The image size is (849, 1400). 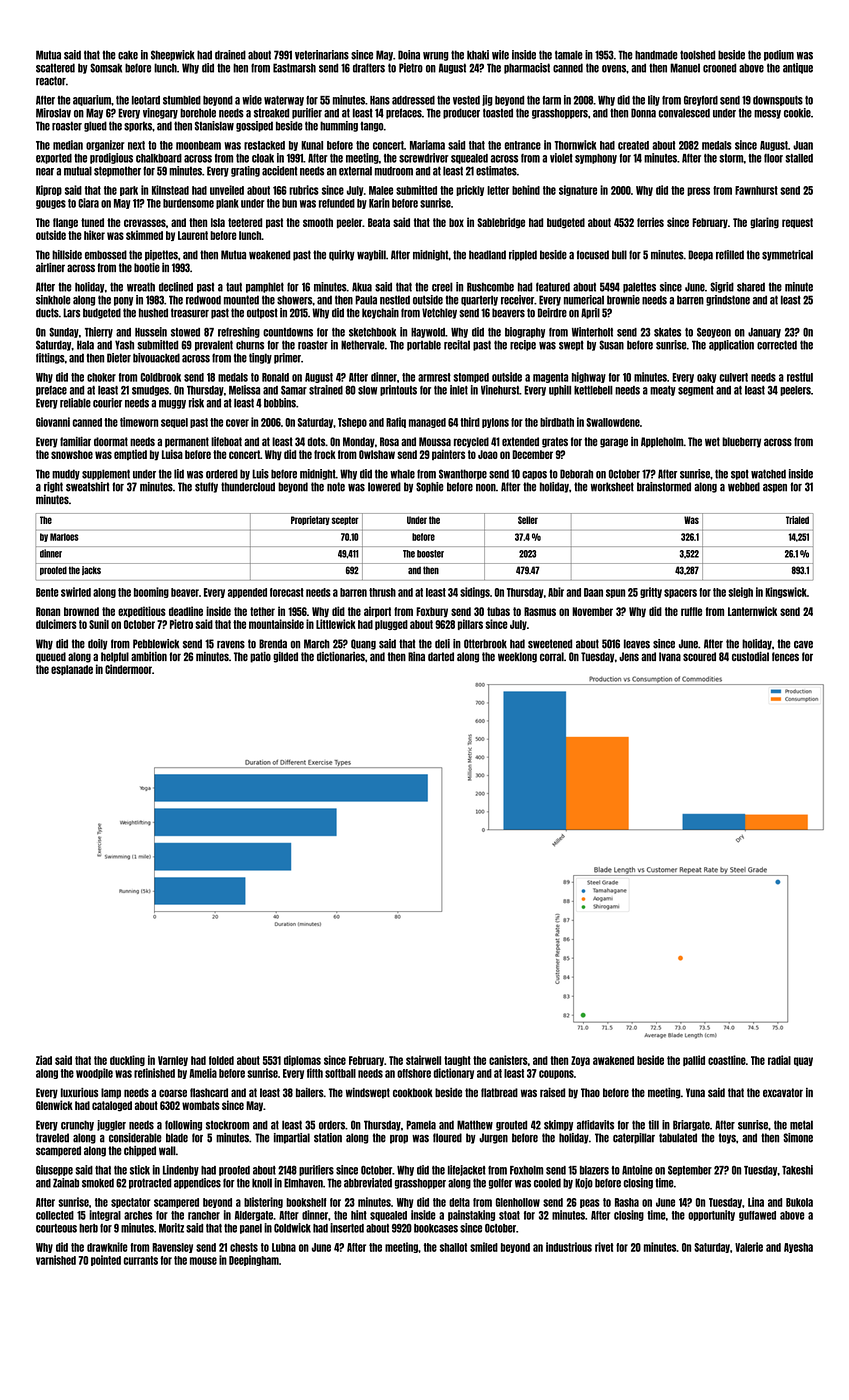 What do you see at coordinates (395, 300) in the image?
I see `nestled` at bounding box center [395, 300].
